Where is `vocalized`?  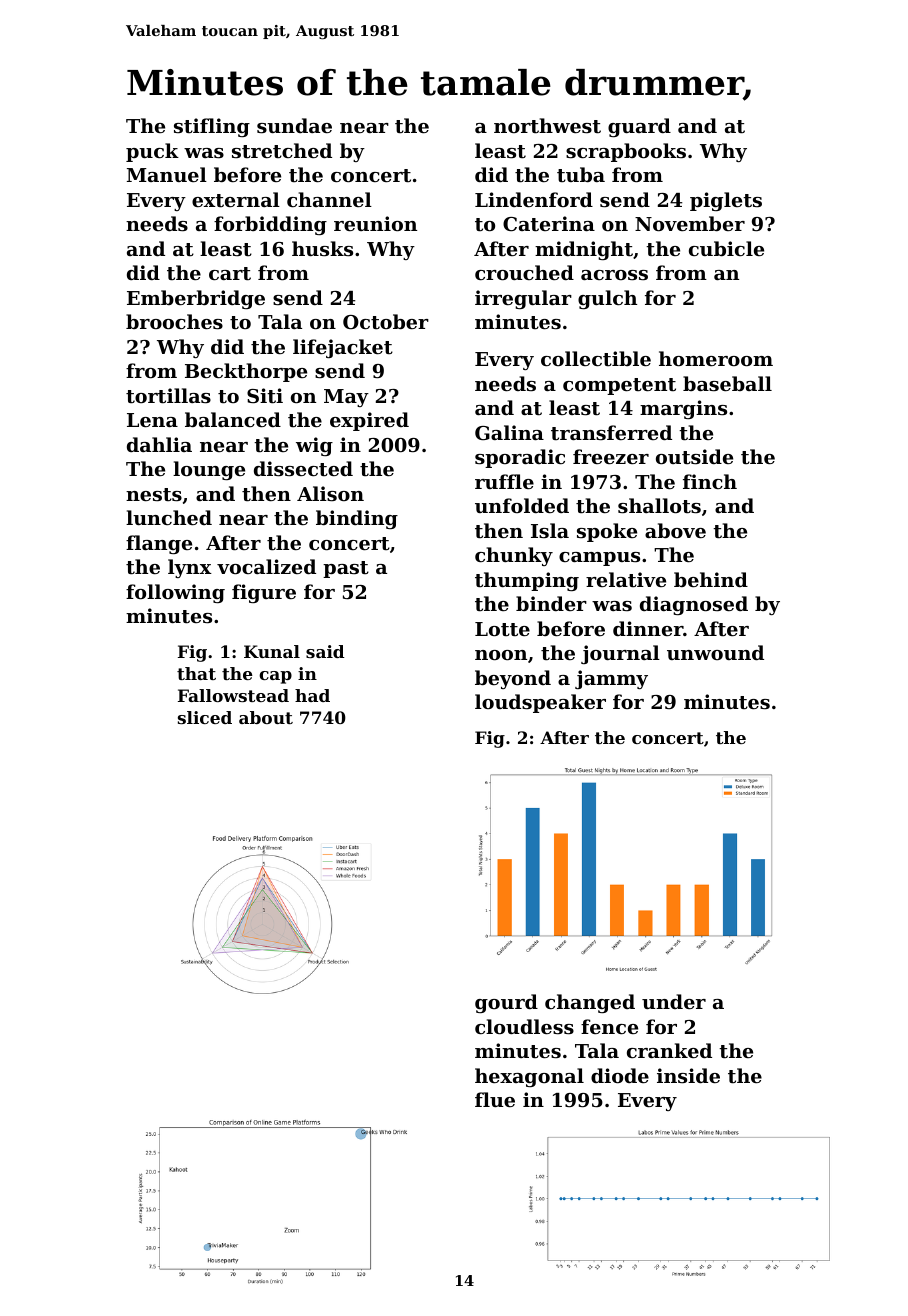 vocalized is located at coordinates (266, 566).
